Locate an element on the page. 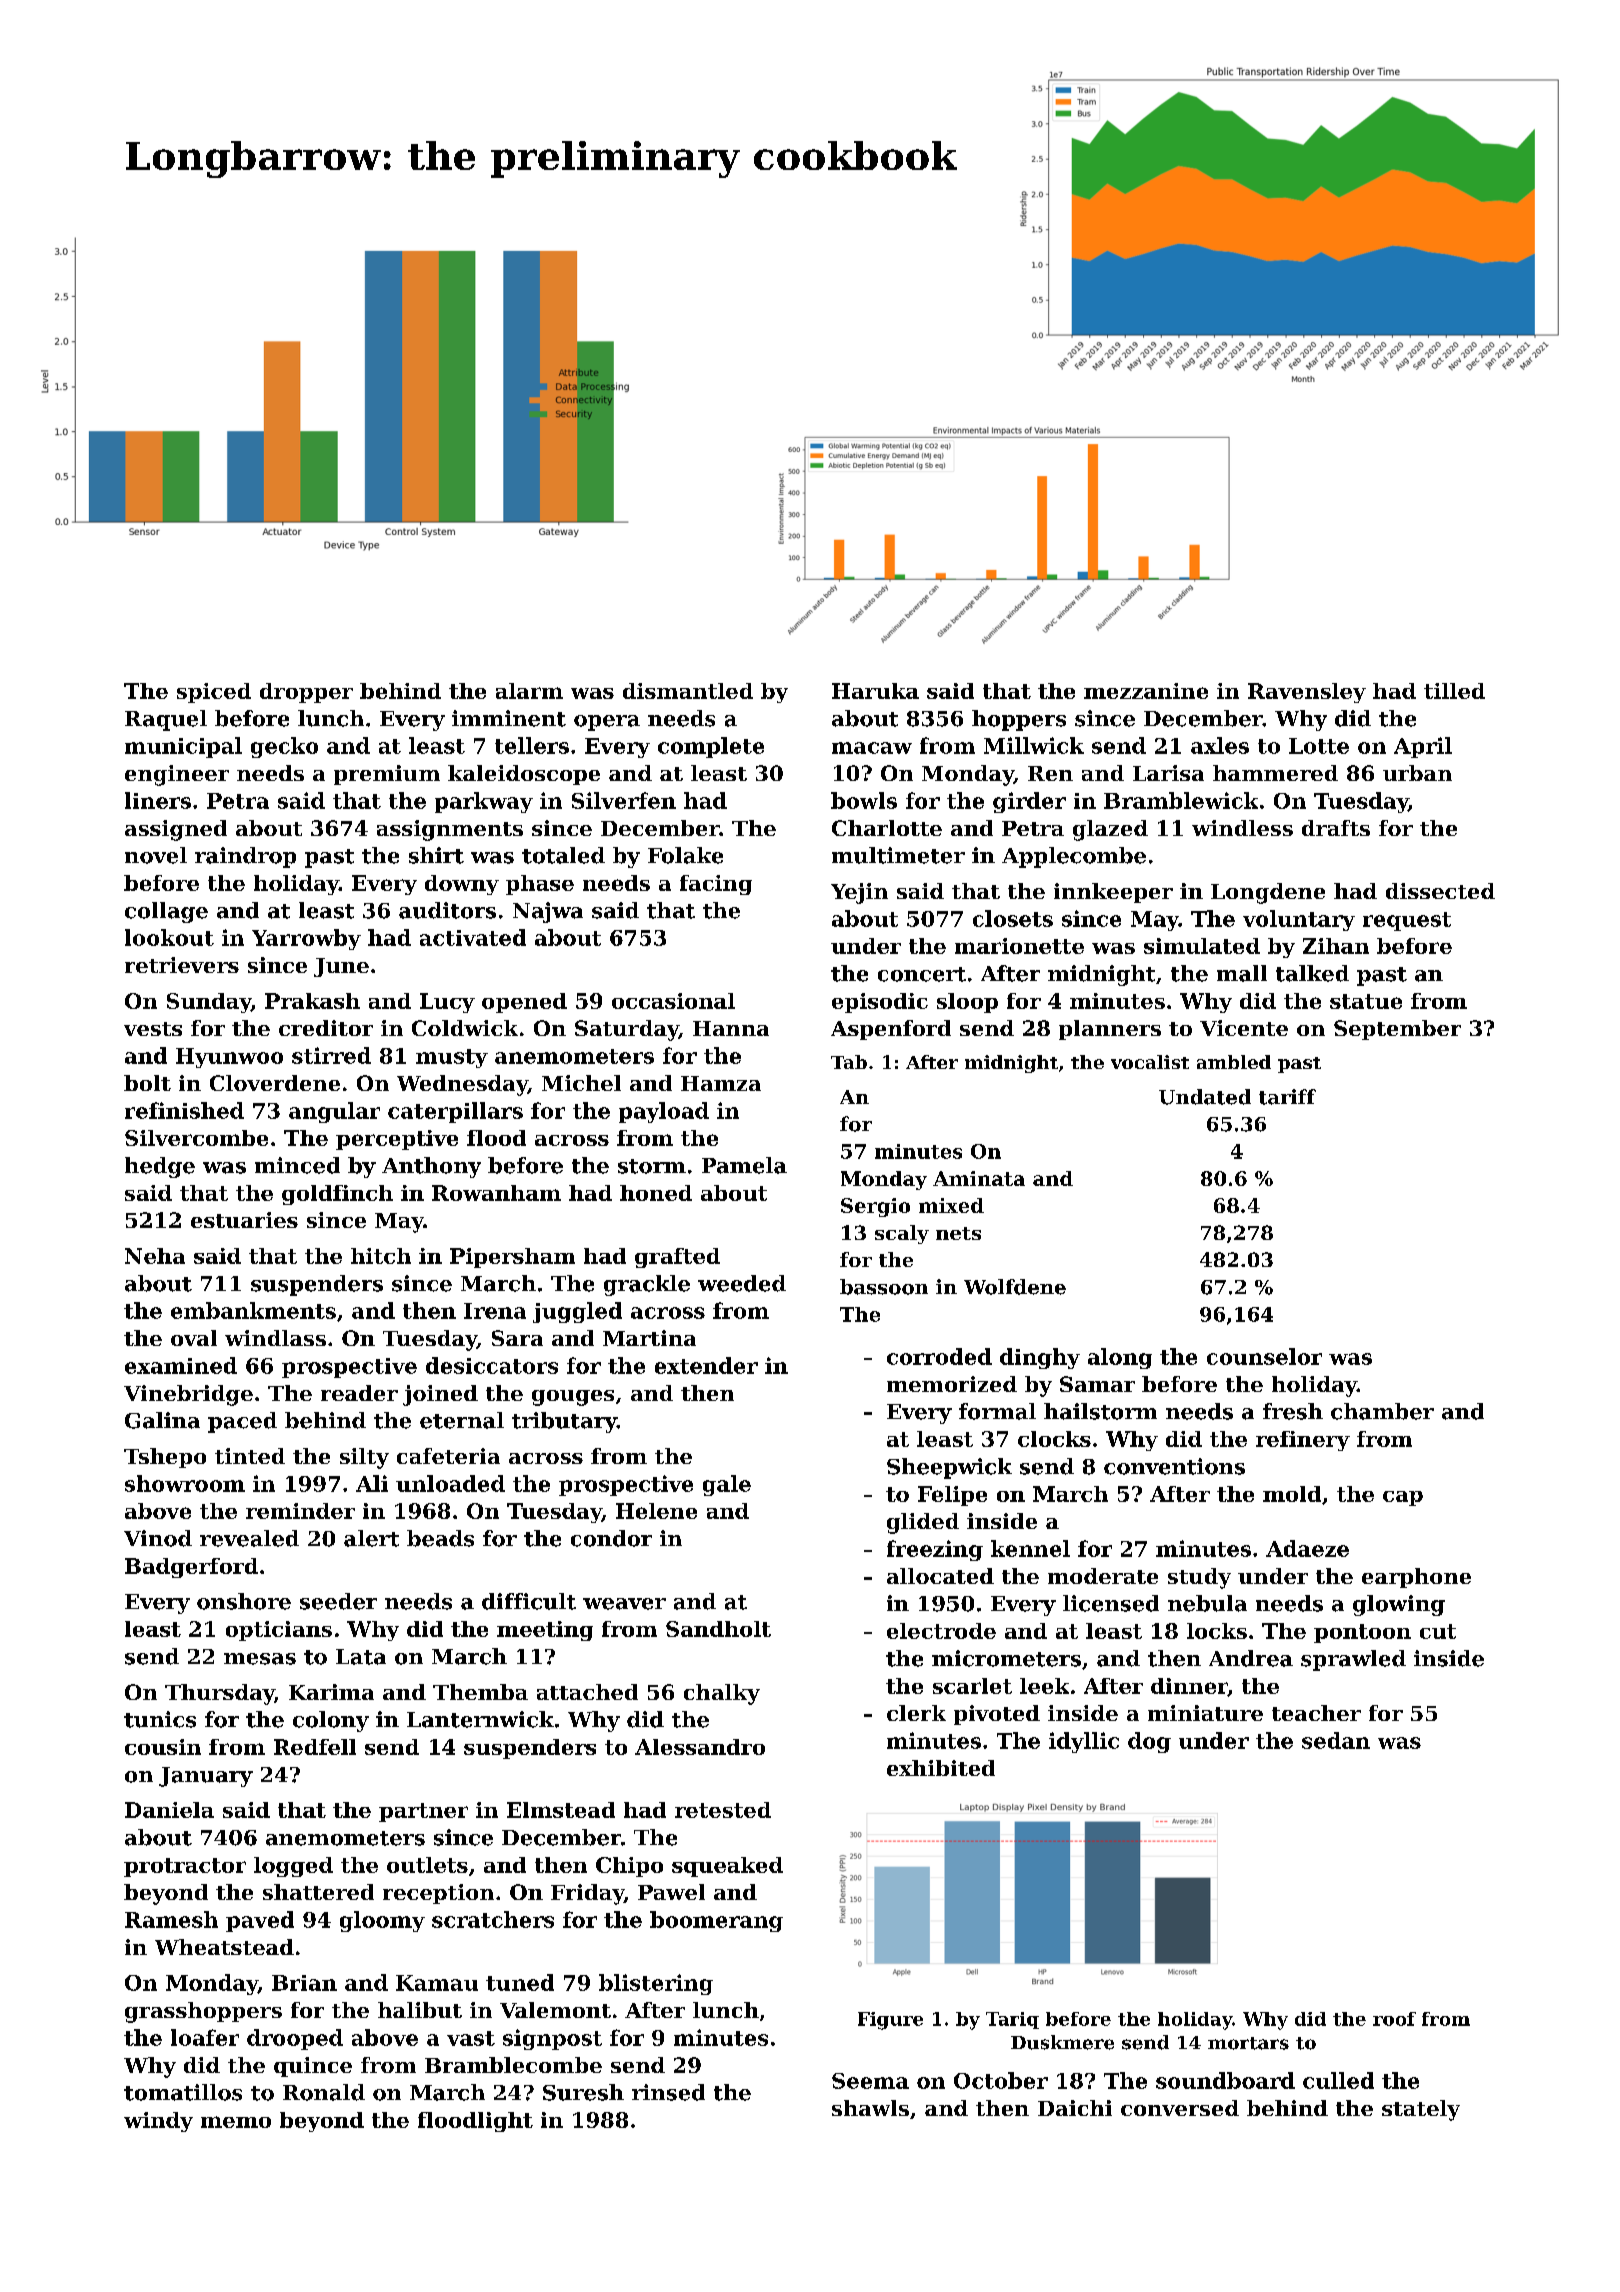 The image size is (1620, 2292). tariff is located at coordinates (1287, 1097).
